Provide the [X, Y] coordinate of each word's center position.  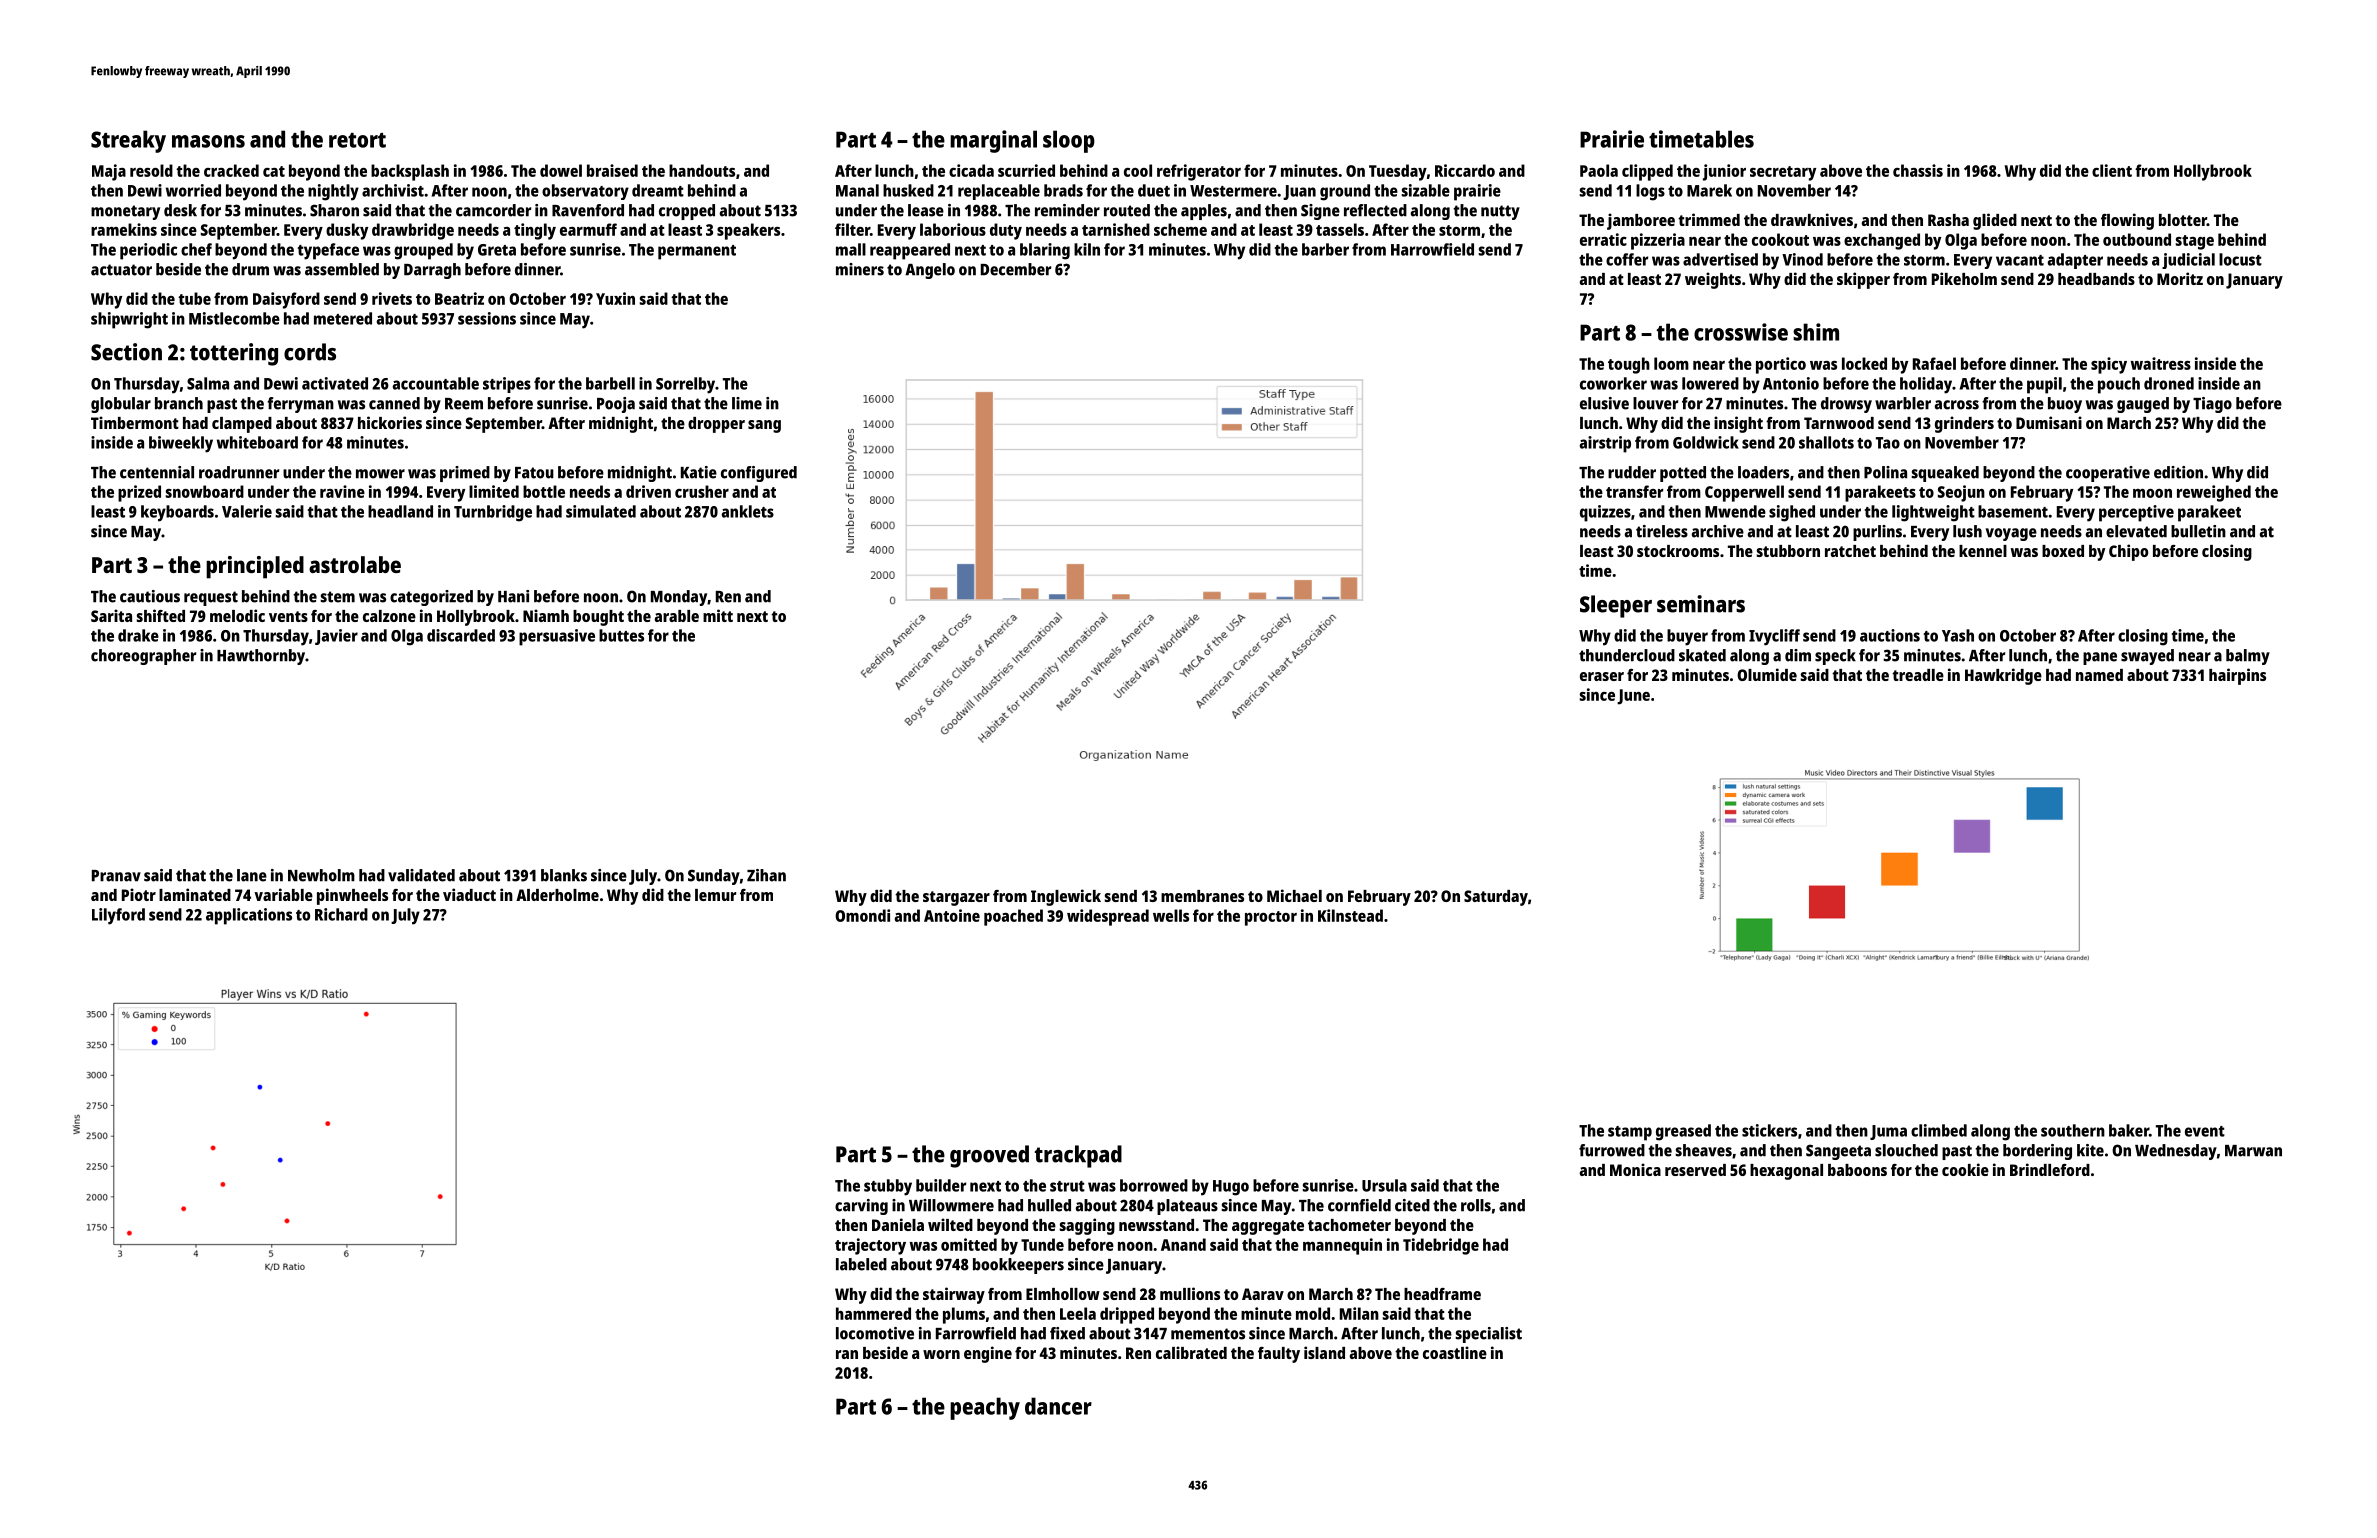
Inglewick [1066, 897]
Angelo [930, 271]
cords [310, 352]
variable [283, 894]
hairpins [2237, 676]
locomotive [875, 1333]
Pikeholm [1964, 278]
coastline [1455, 1352]
